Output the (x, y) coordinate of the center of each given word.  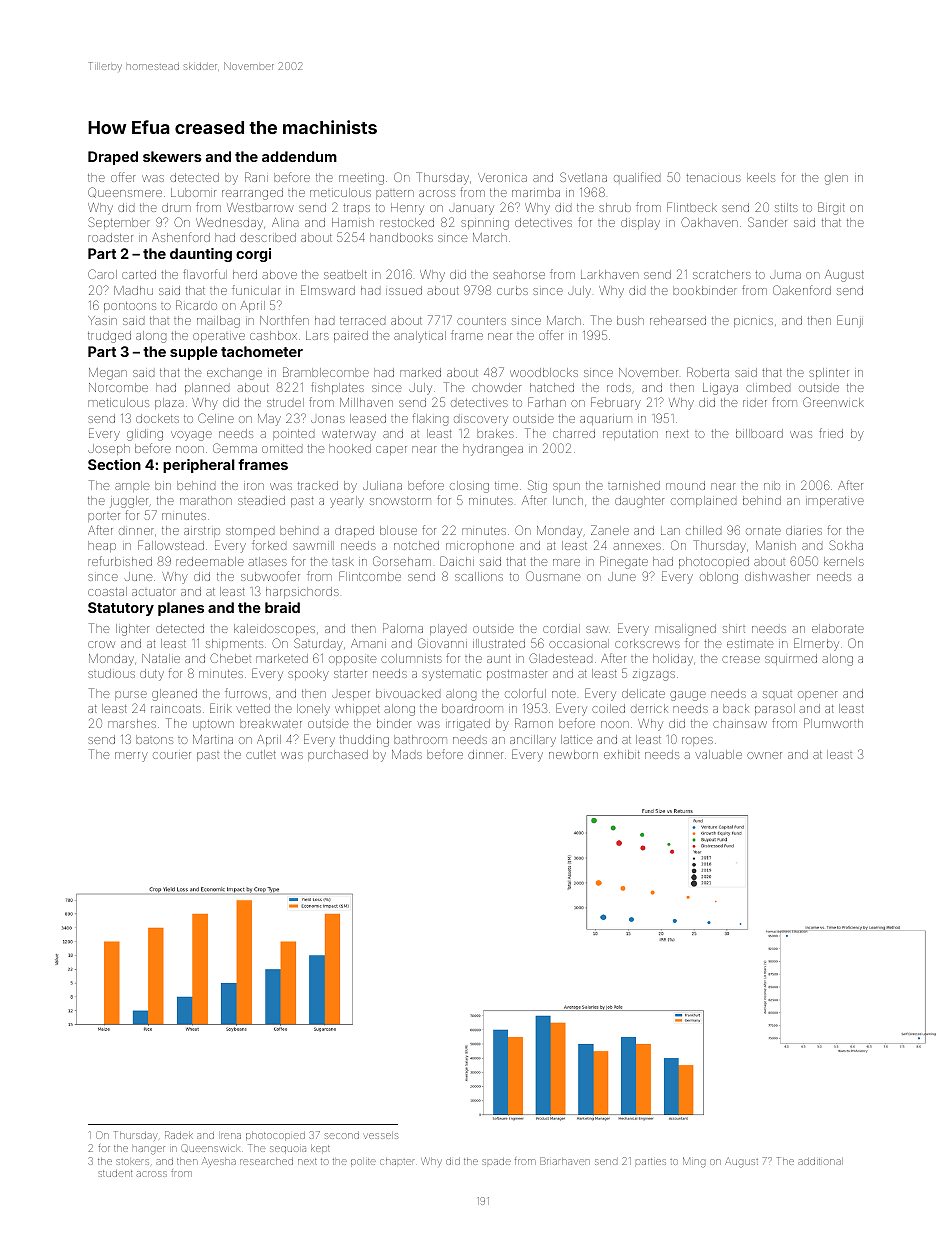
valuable (718, 754)
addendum (299, 156)
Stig (537, 486)
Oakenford (802, 290)
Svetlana (583, 177)
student (115, 1173)
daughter (639, 502)
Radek (179, 1135)
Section (114, 464)
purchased (338, 755)
